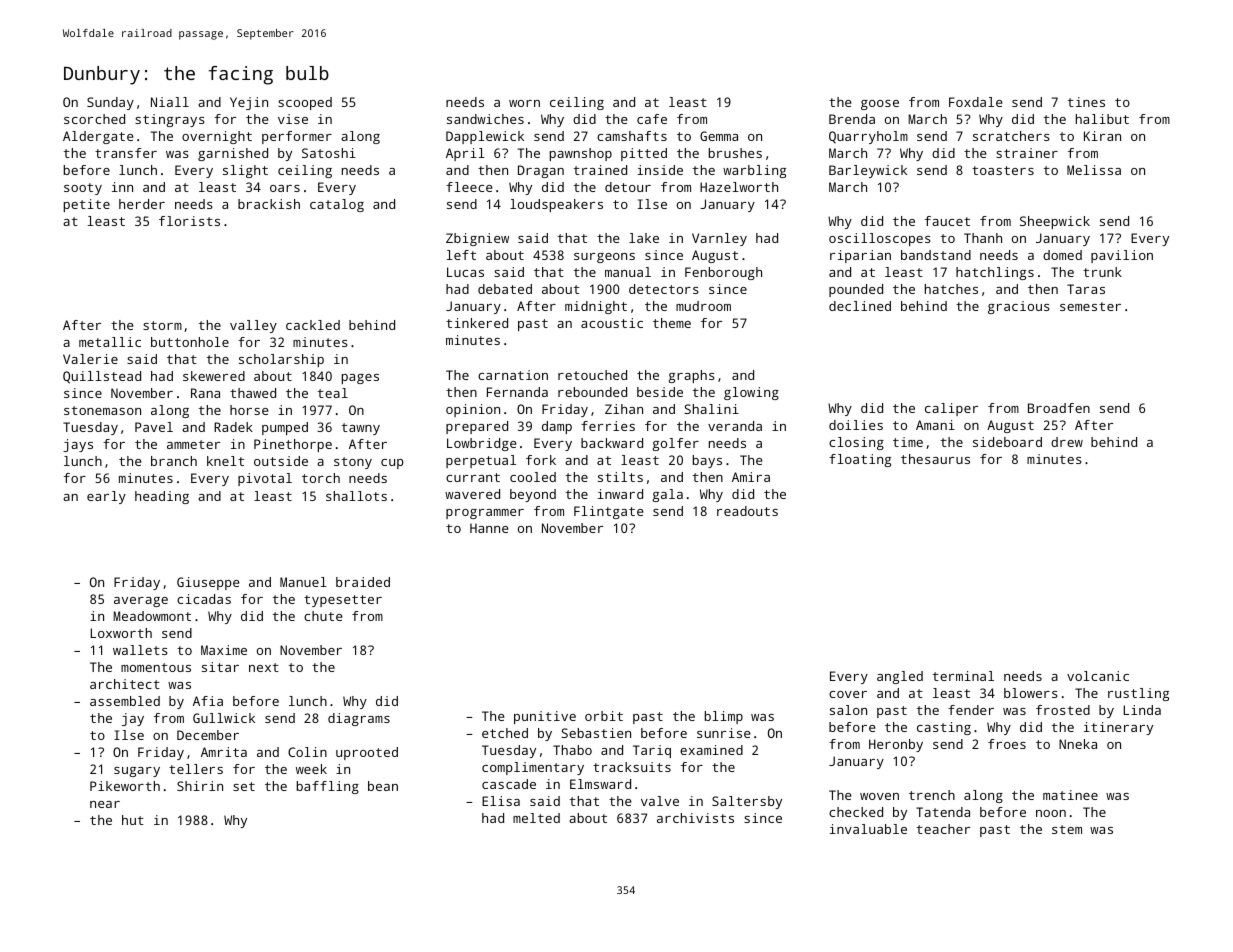 Image resolution: width=1233 pixels, height=952 pixels. Describe the element at coordinates (524, 103) in the screenshot. I see `worn` at that location.
